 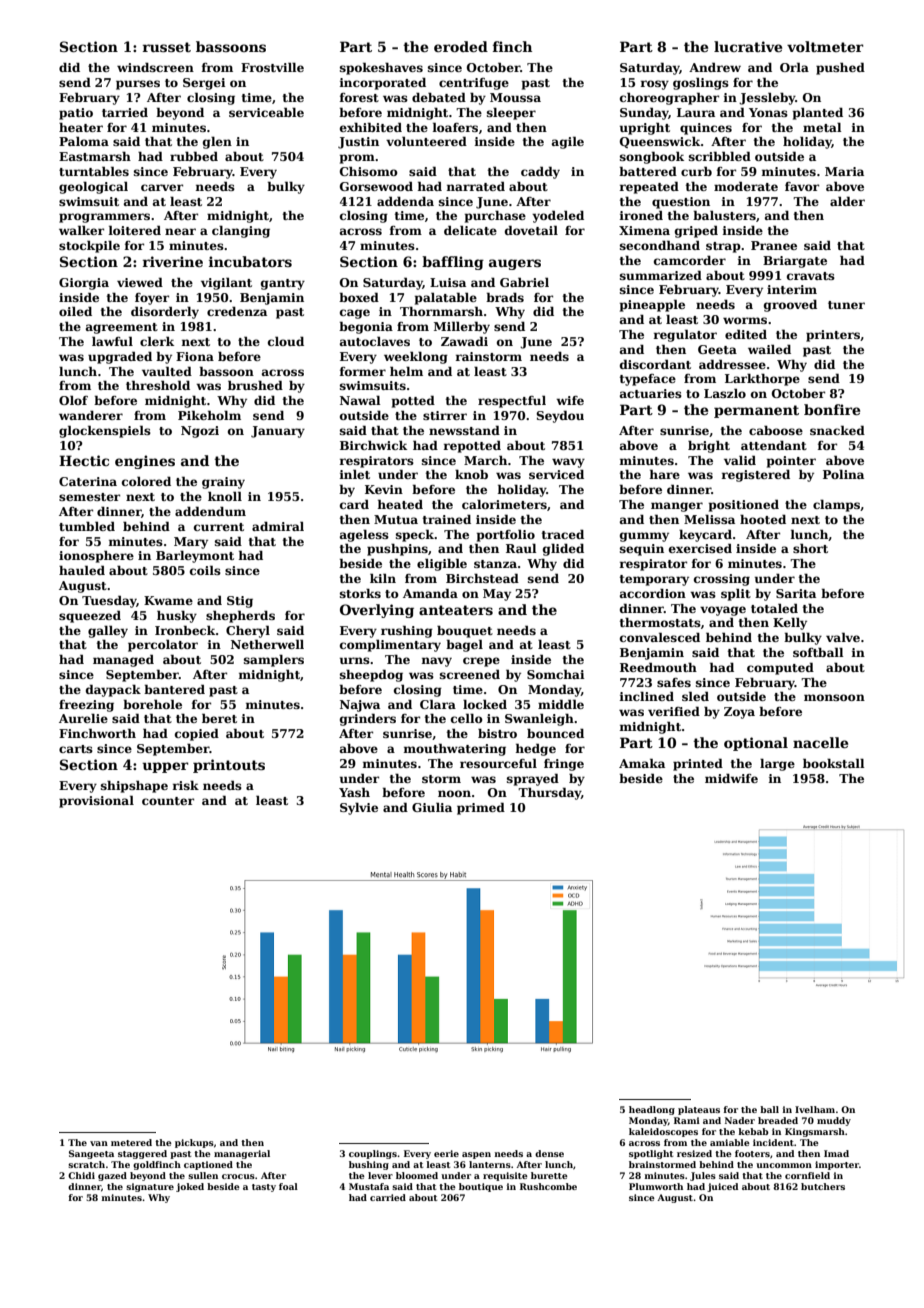 What do you see at coordinates (481, 809) in the document?
I see `primed` at bounding box center [481, 809].
